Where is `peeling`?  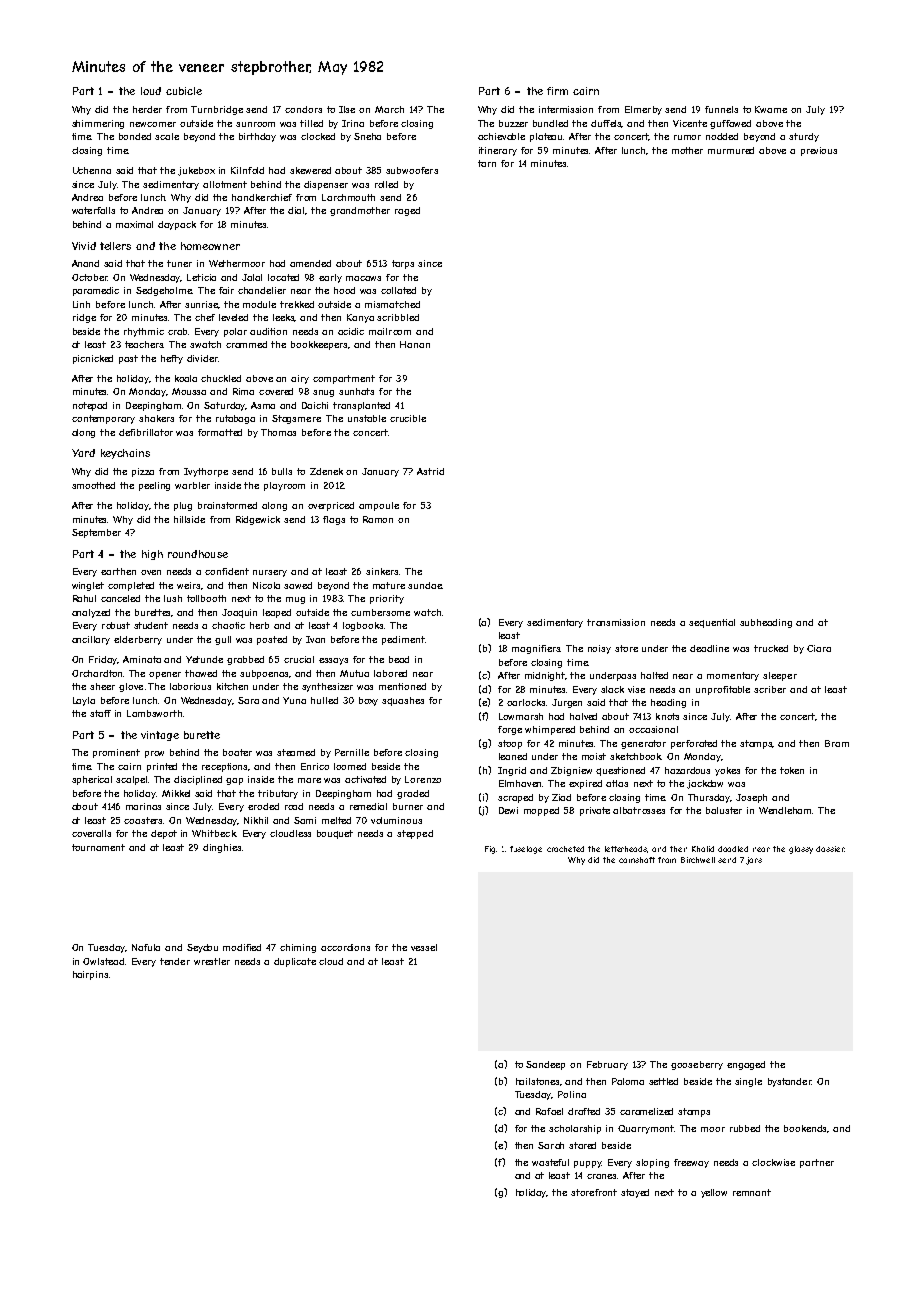 peeling is located at coordinates (154, 486).
